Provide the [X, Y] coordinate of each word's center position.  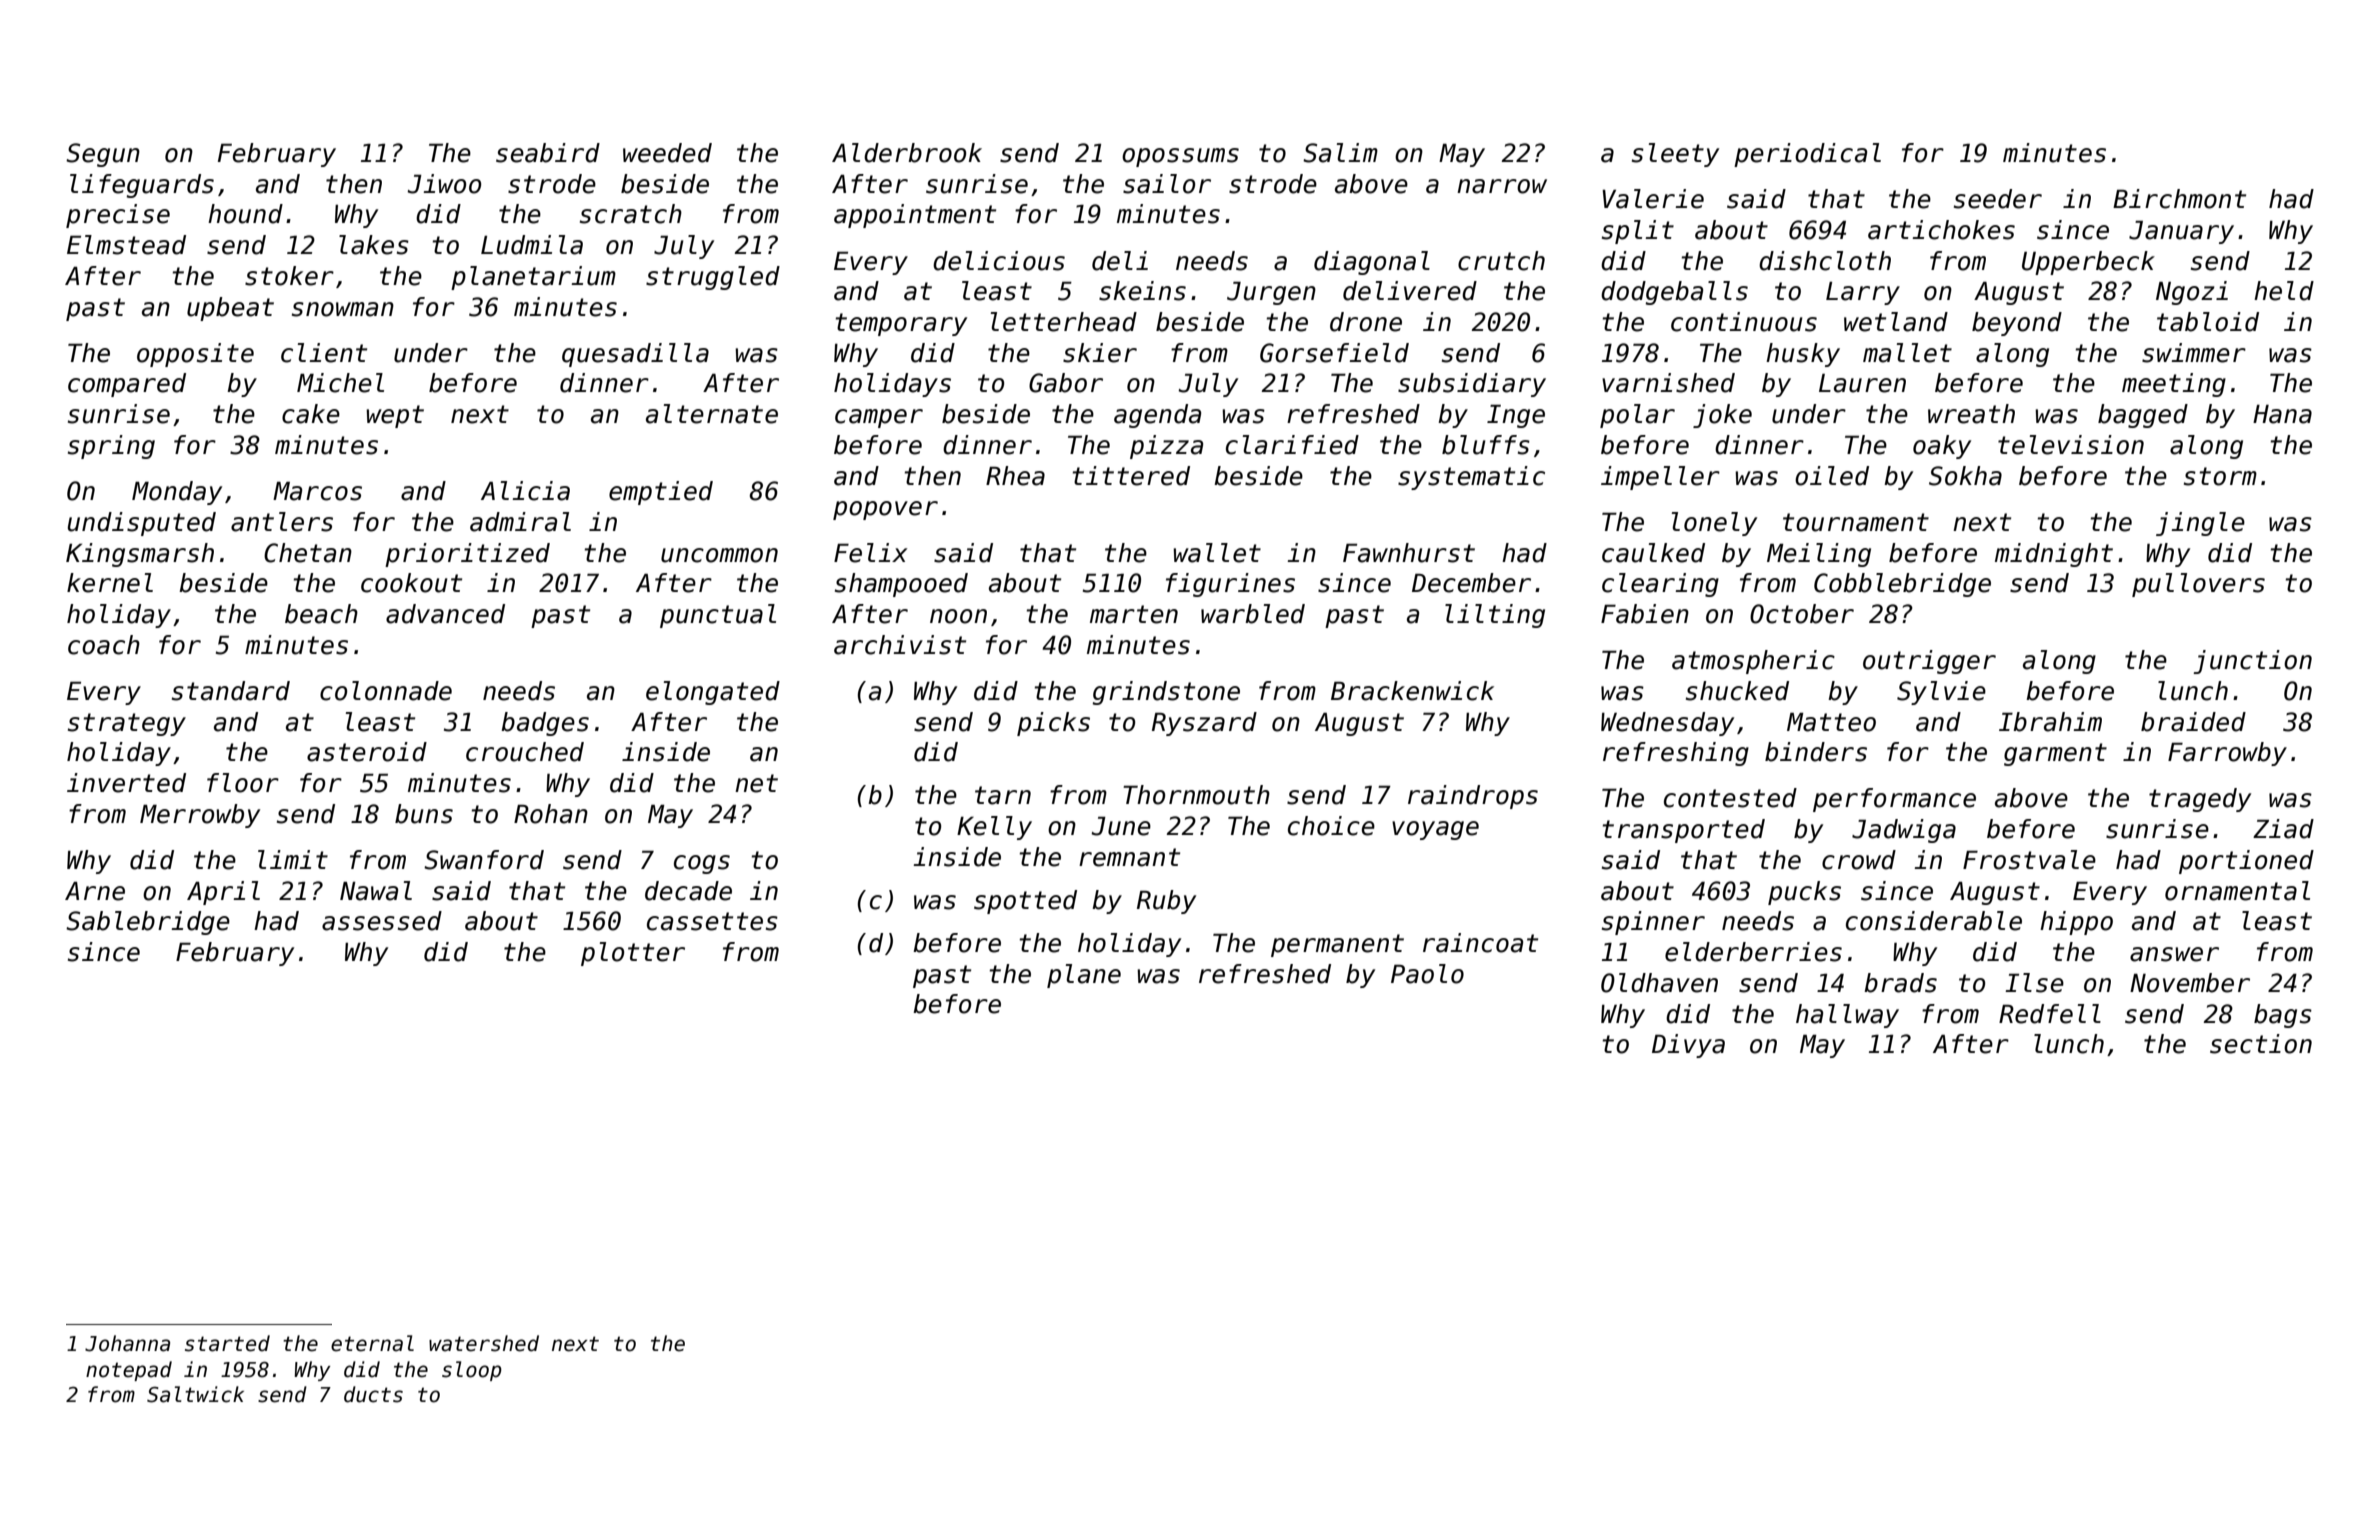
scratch [631, 214]
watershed [484, 1343]
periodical [1807, 155]
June [1121, 826]
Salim [1340, 153]
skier [1100, 353]
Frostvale [2029, 860]
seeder [1998, 199]
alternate [712, 414]
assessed [382, 921]
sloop [472, 1371]
